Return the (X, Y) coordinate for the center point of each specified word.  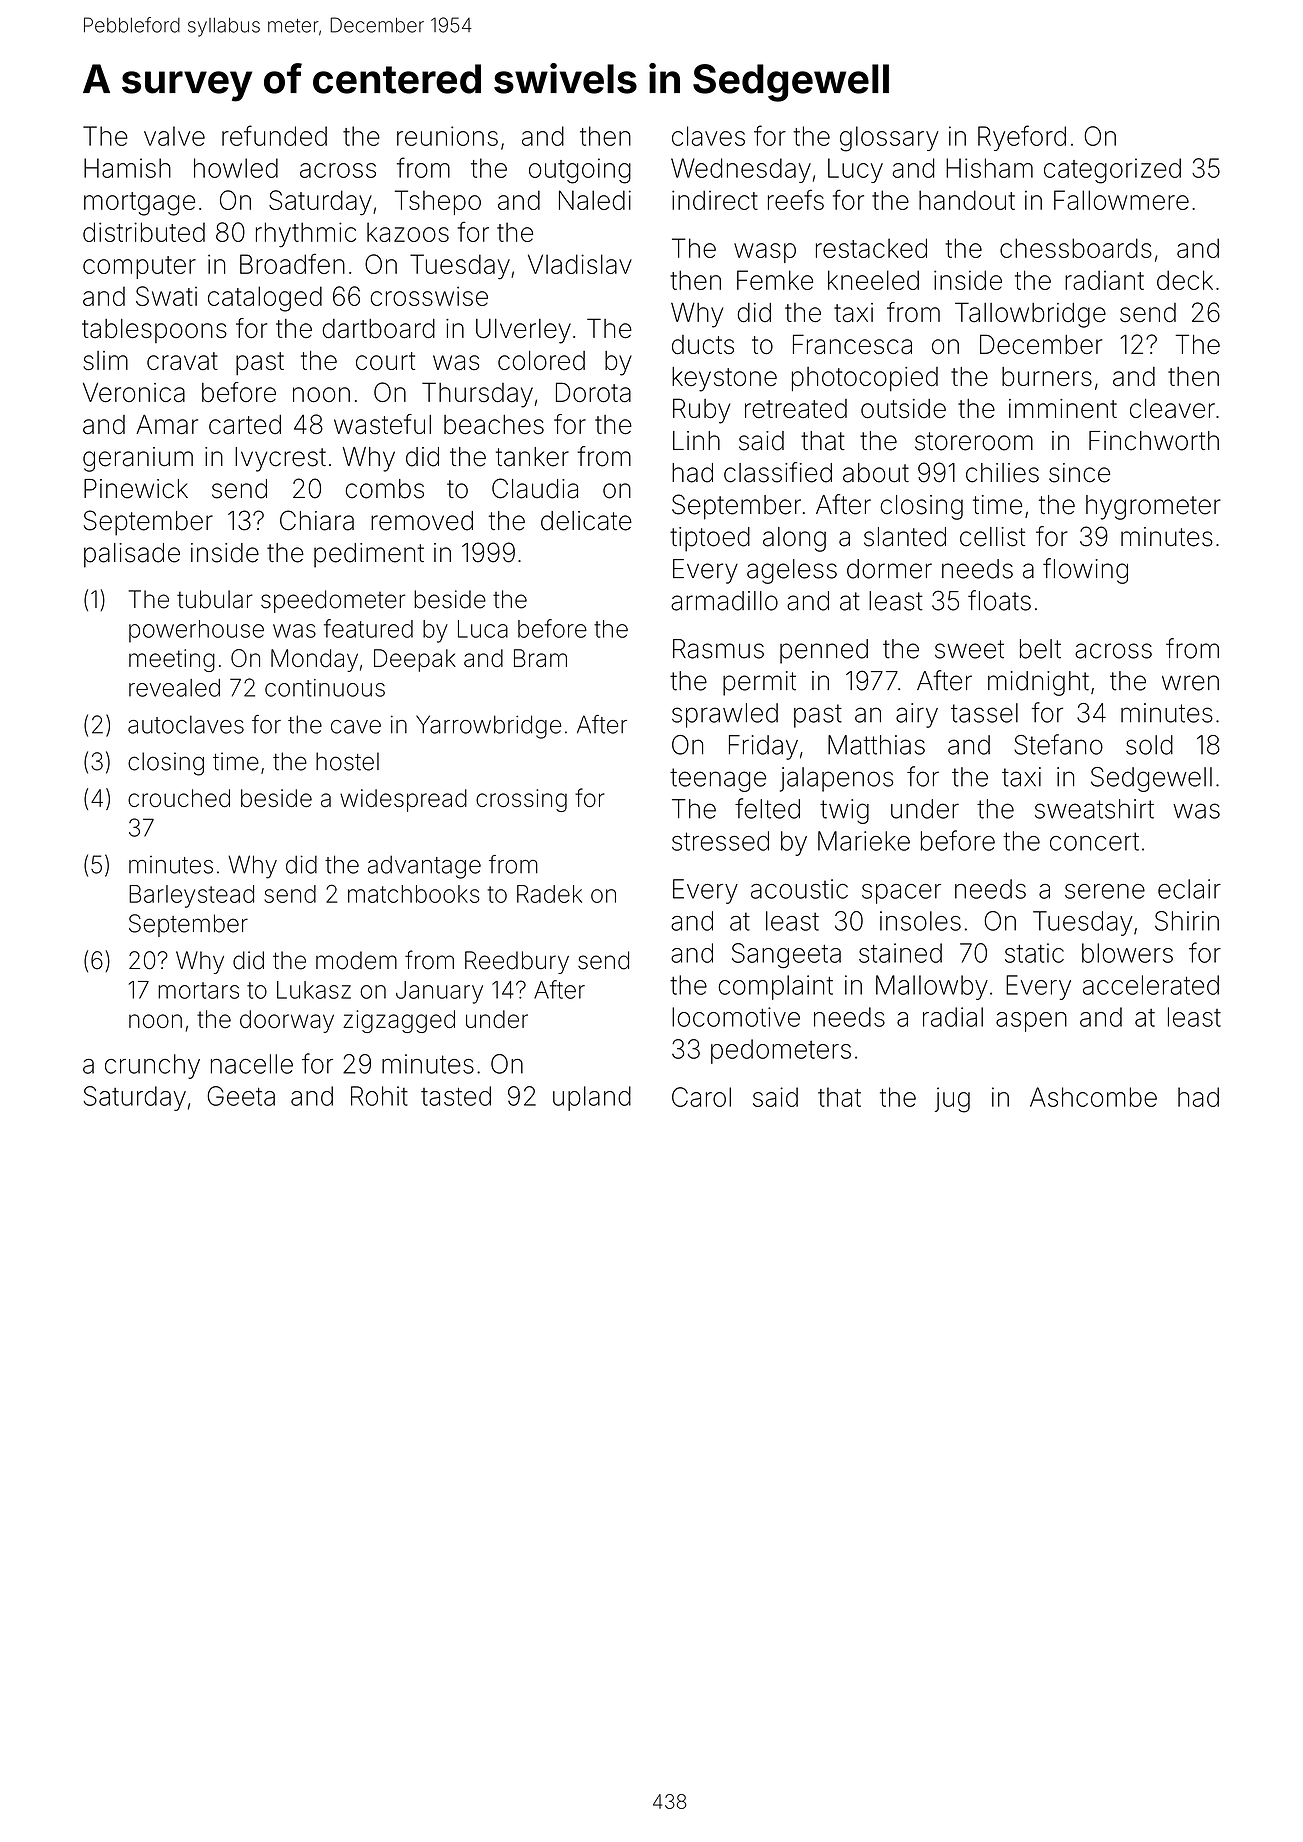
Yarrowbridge (488, 727)
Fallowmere (1121, 200)
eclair (1189, 889)
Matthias (876, 745)
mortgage (139, 204)
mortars (198, 990)
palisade (132, 555)
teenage (718, 780)
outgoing (580, 171)
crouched (179, 798)
